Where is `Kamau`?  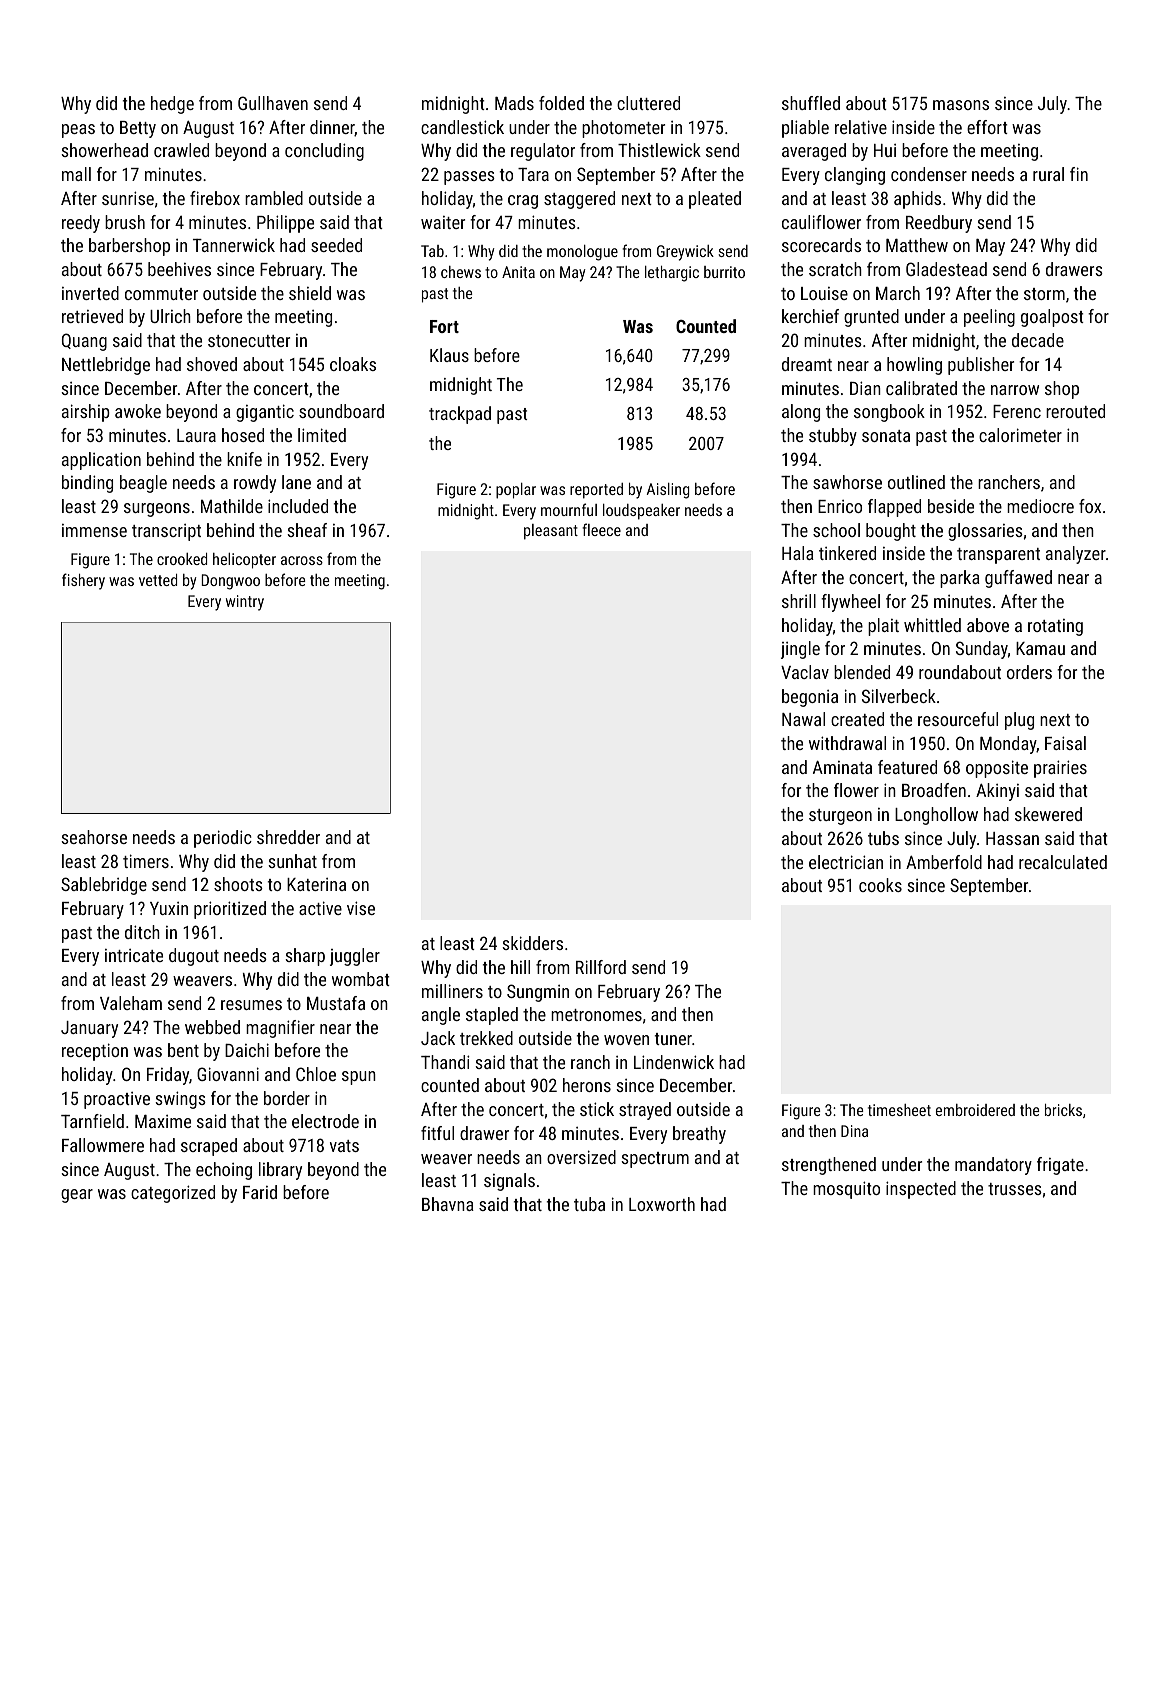 Kamau is located at coordinates (1040, 648).
